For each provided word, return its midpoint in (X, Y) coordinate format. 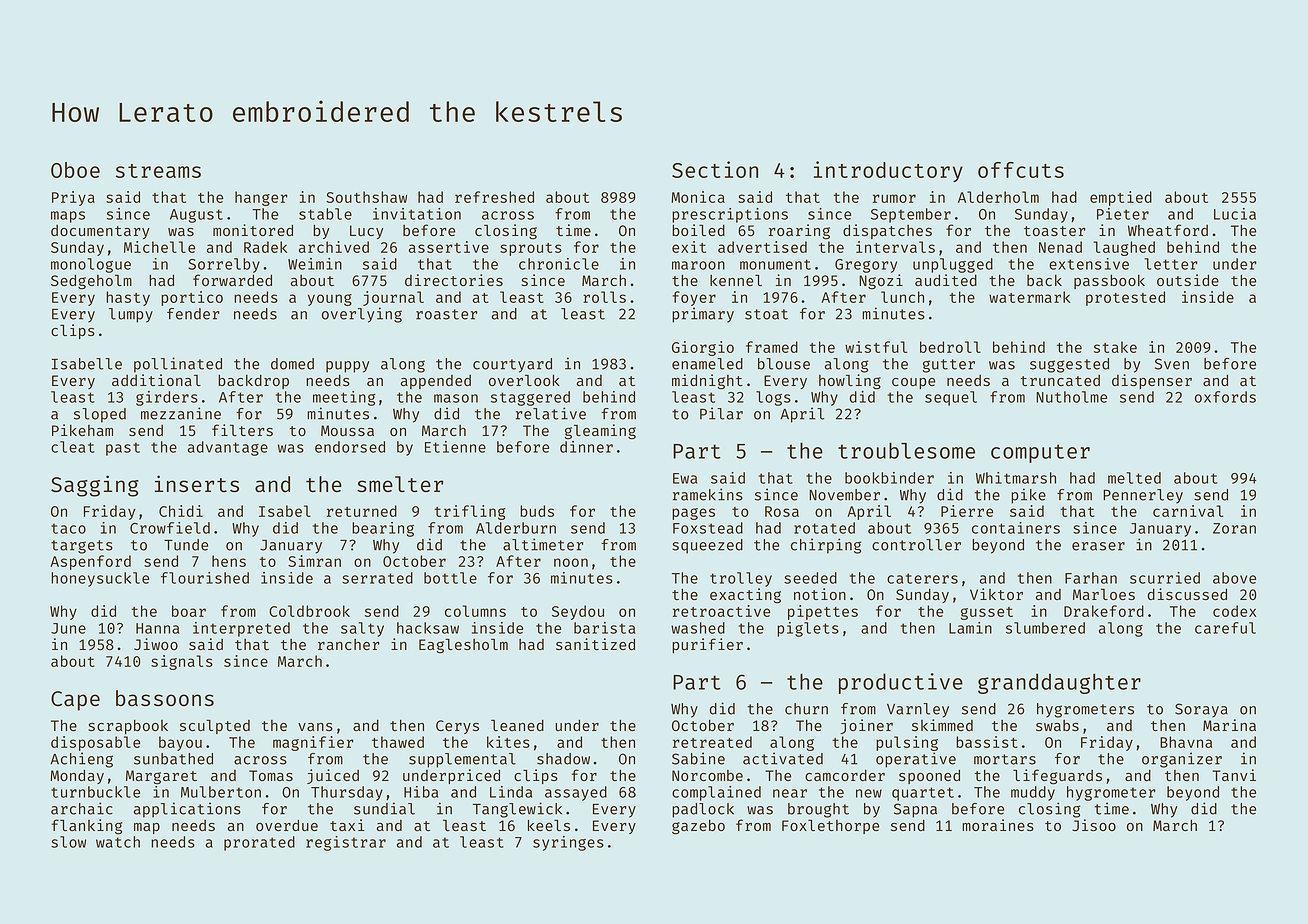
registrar (346, 843)
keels (549, 825)
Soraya (1201, 710)
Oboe (75, 170)
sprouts (531, 249)
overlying (362, 315)
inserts (197, 483)
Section (715, 169)
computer (1040, 453)
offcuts (1021, 170)
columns (475, 611)
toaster (1054, 231)
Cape (75, 701)
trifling (469, 512)
